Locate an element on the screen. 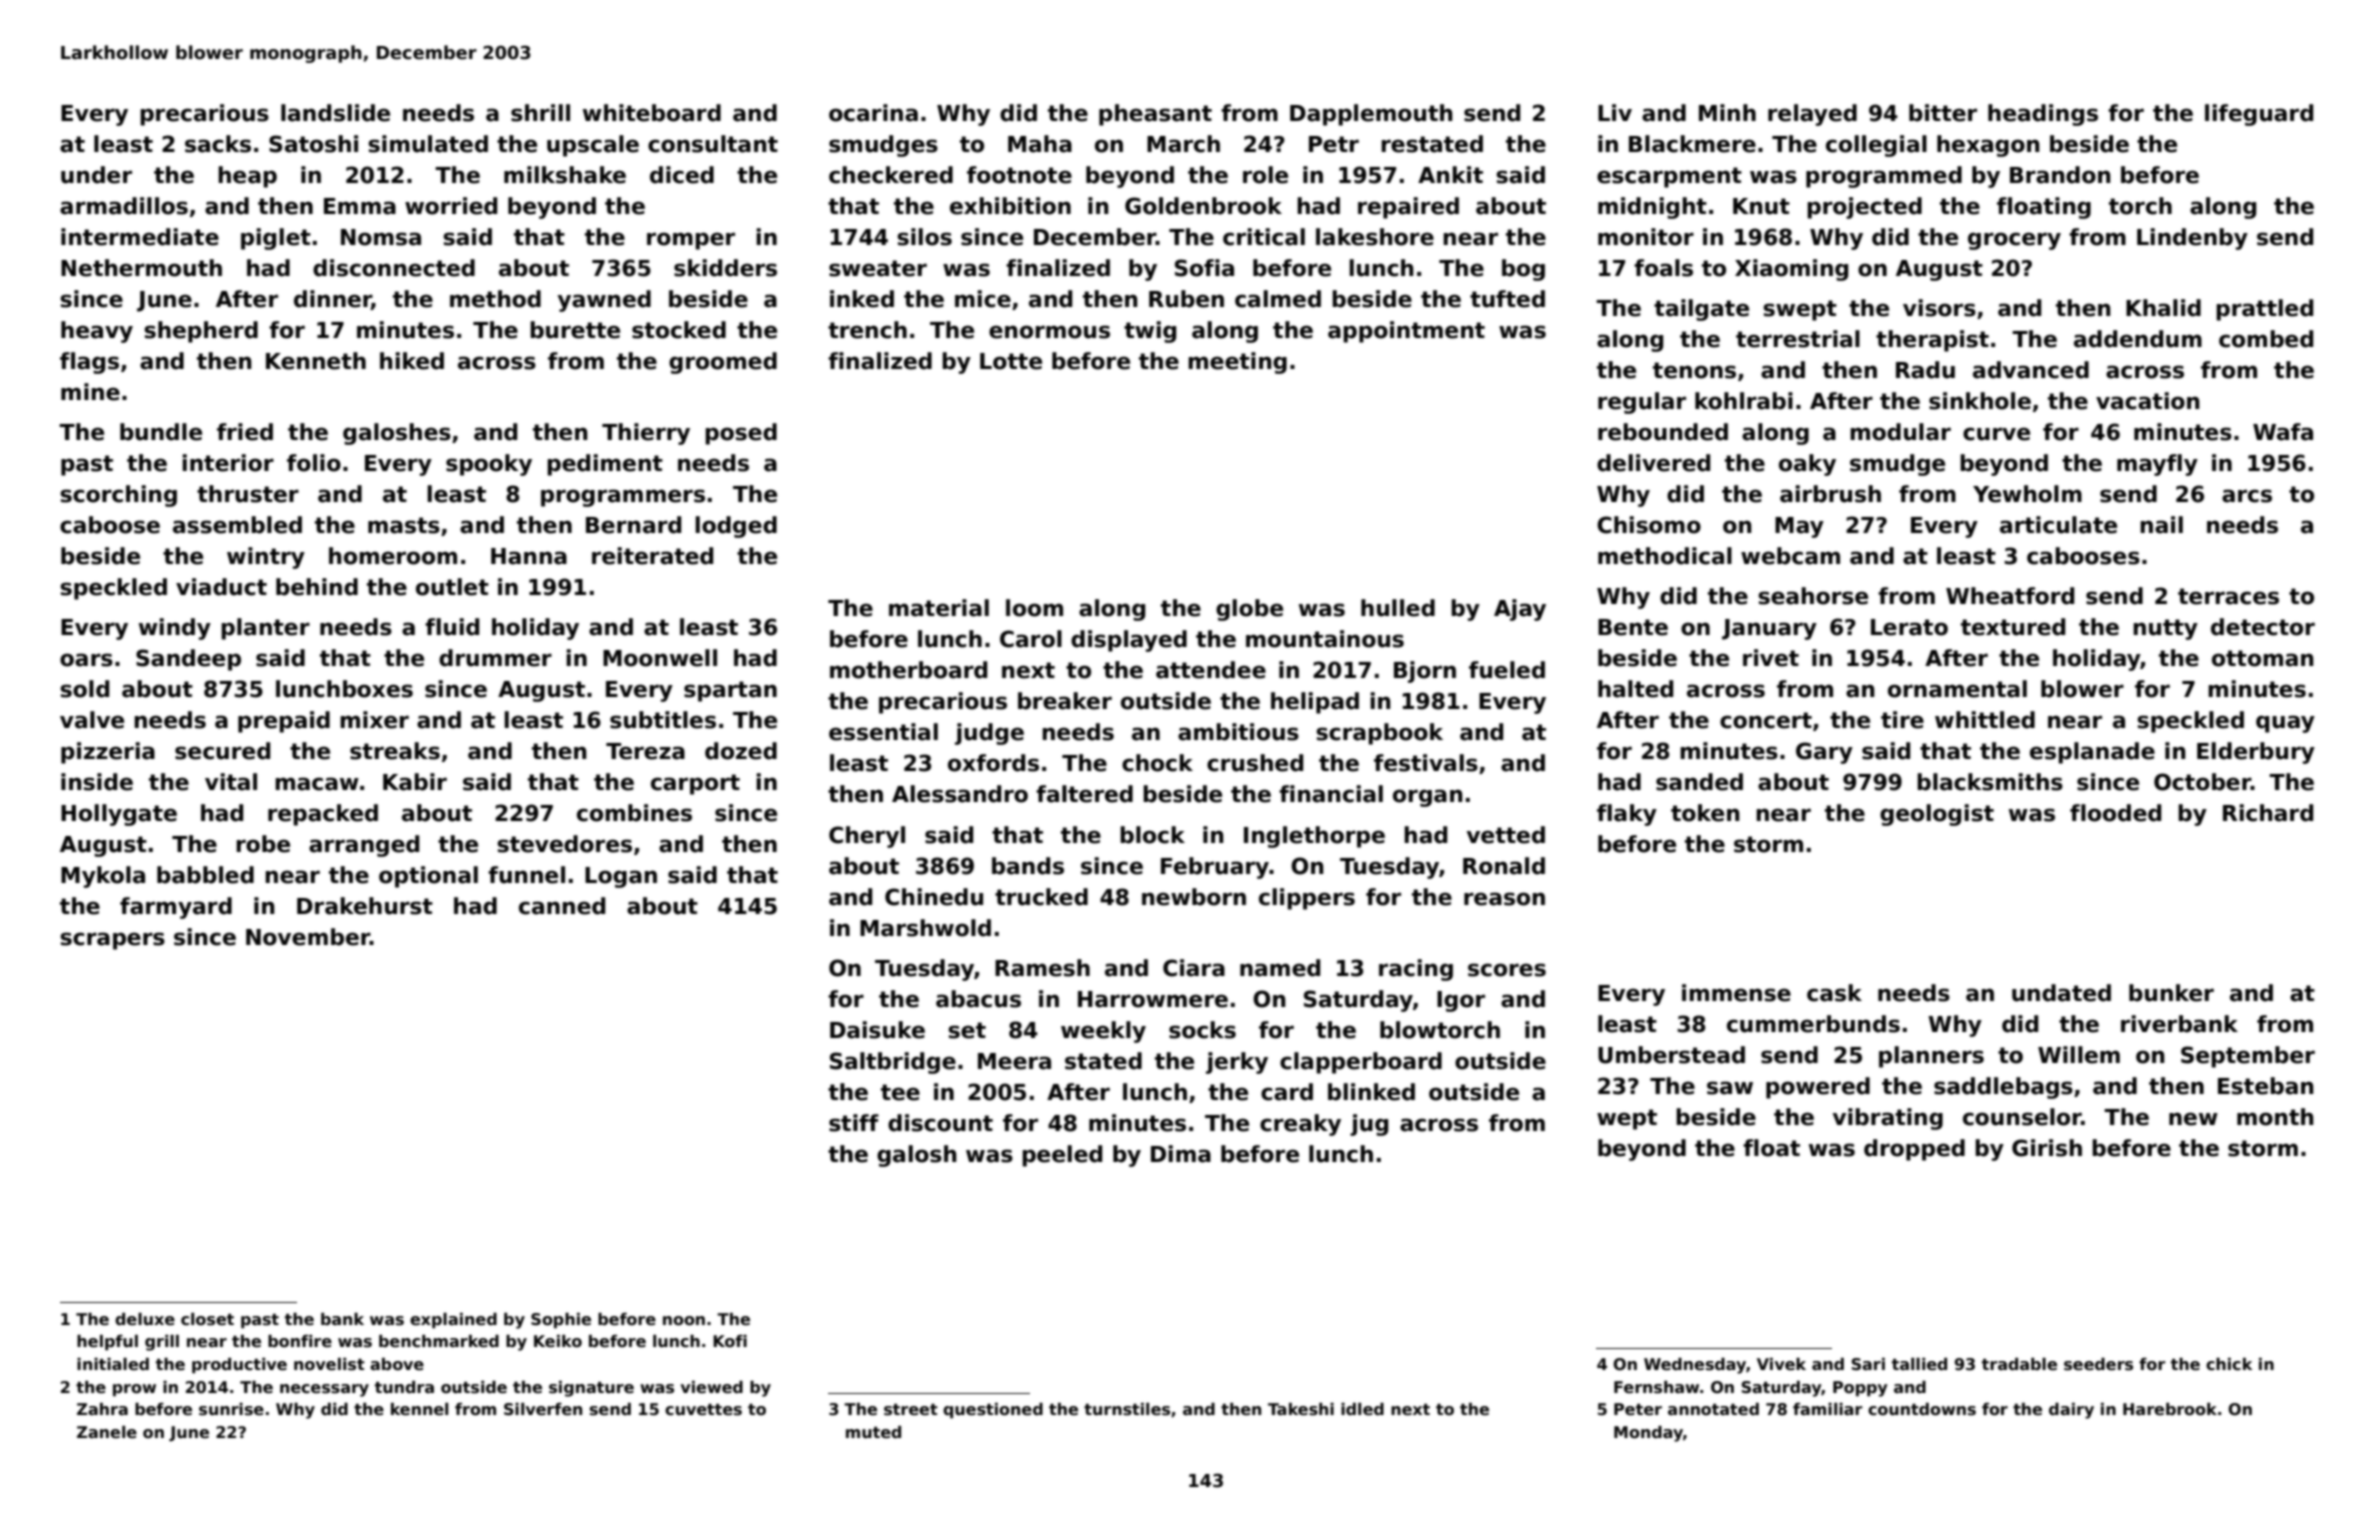  financial is located at coordinates (1331, 794).
